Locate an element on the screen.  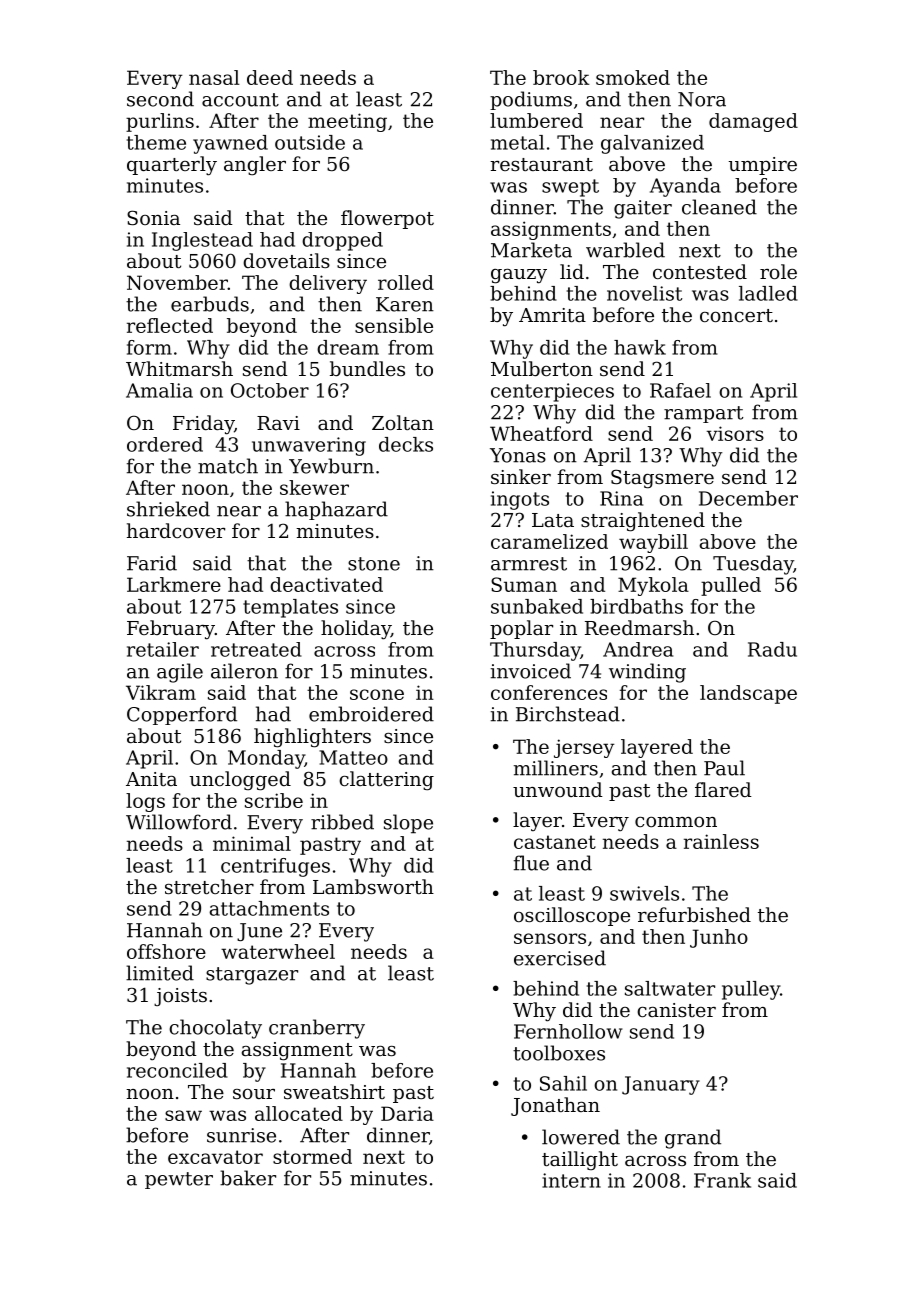
grand is located at coordinates (693, 1139).
